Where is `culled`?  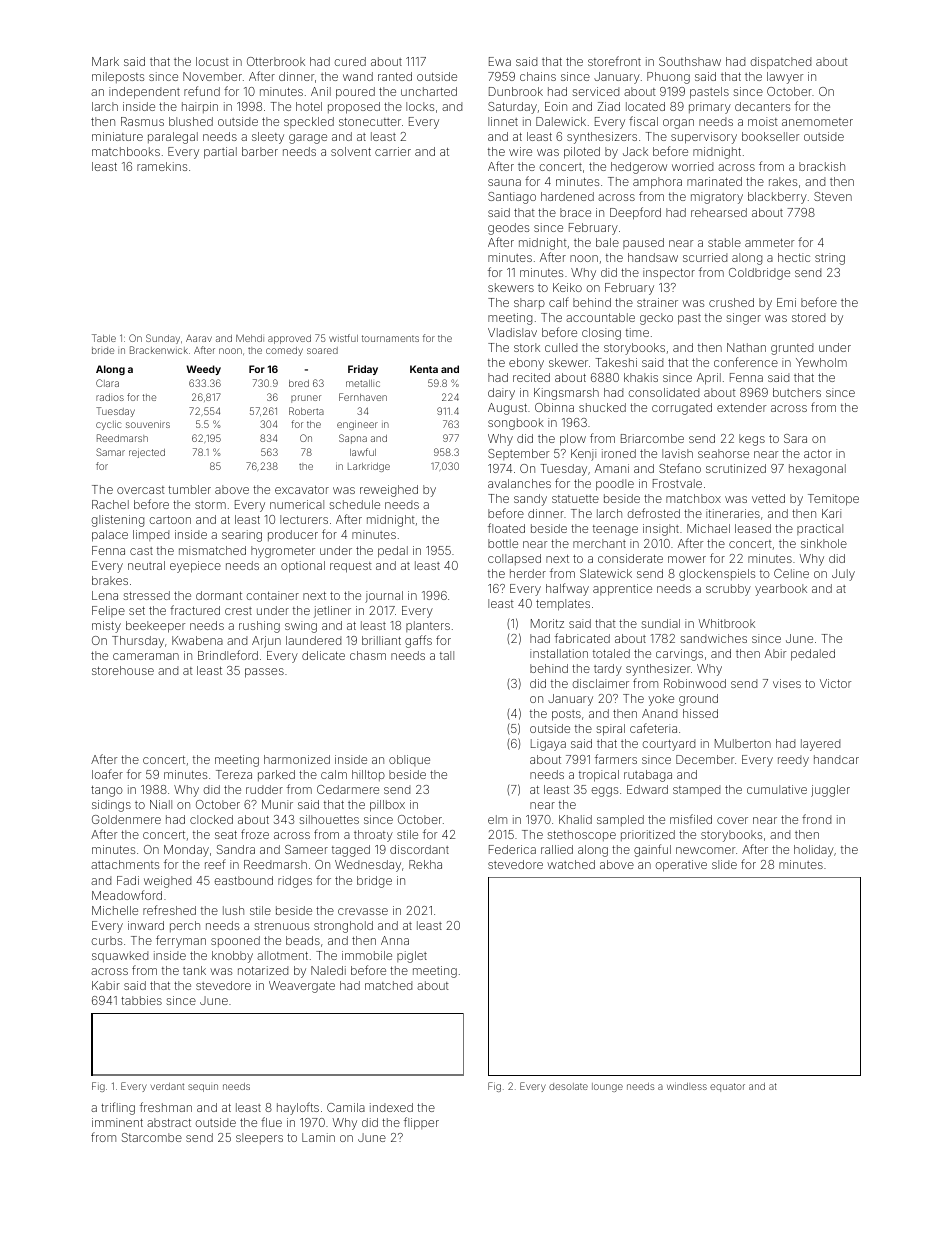
culled is located at coordinates (561, 347).
